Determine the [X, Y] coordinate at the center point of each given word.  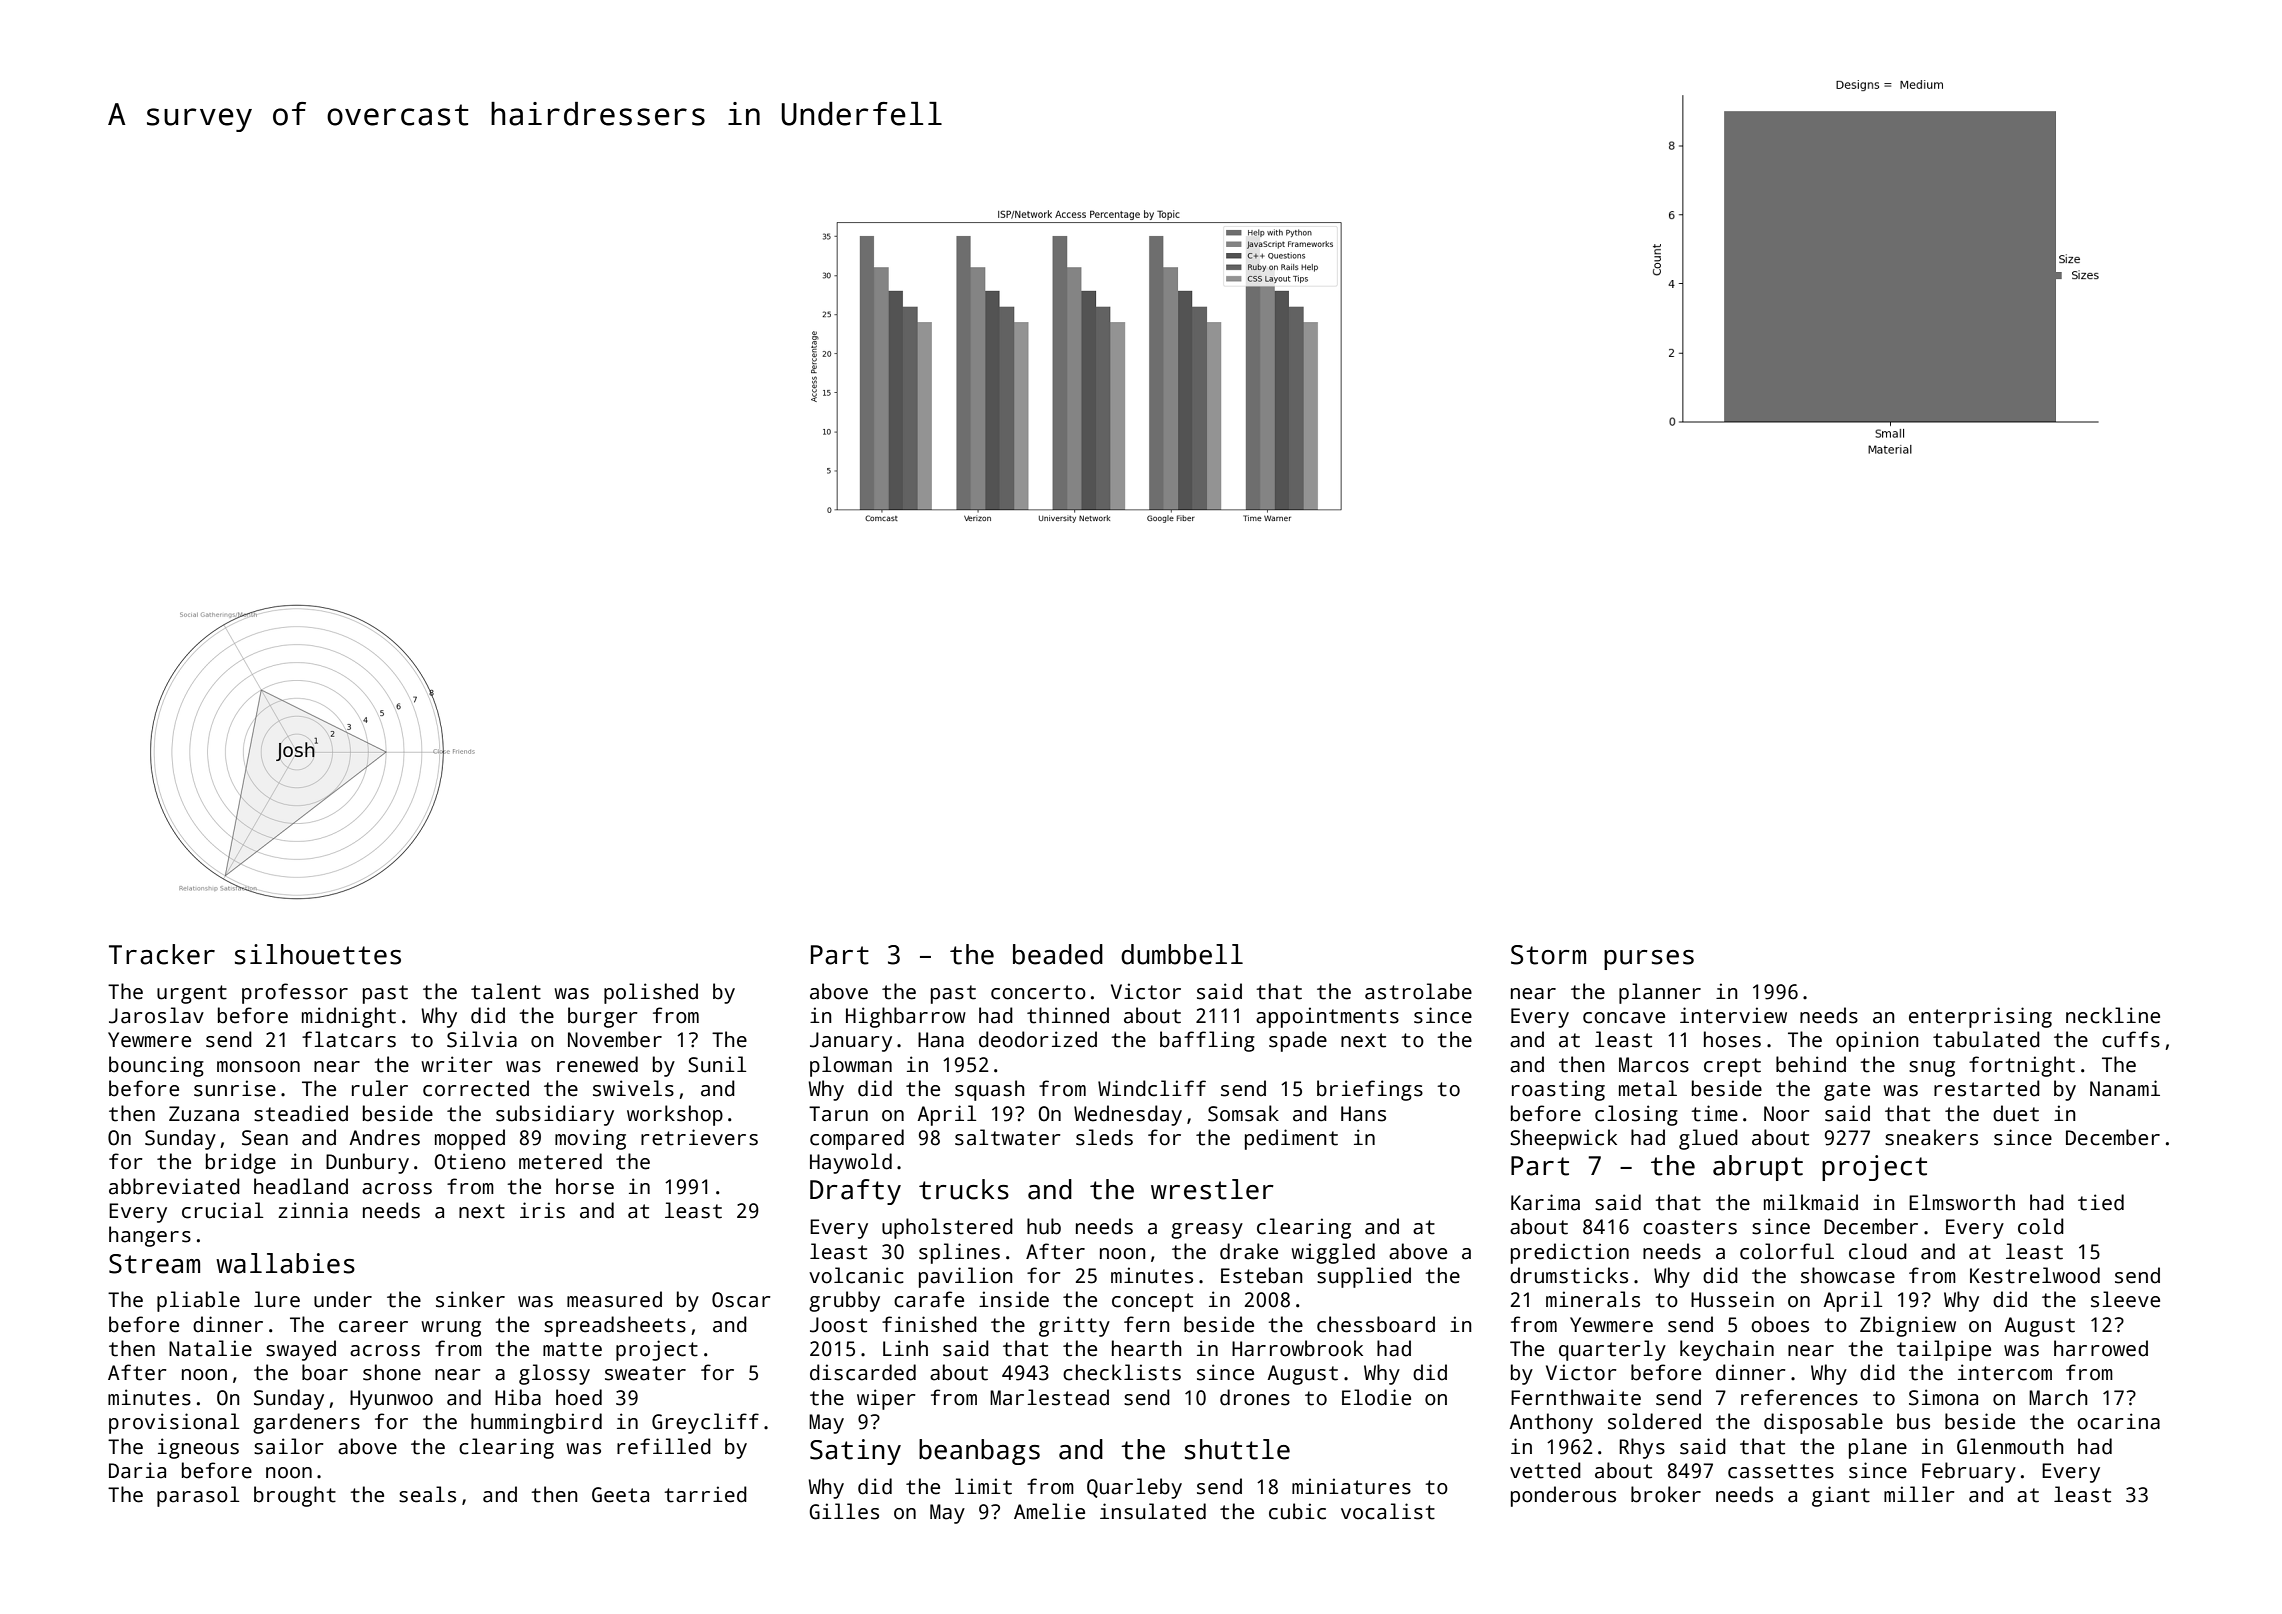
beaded [1058, 954]
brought [295, 1496]
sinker [470, 1299]
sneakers [1931, 1137]
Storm [1548, 955]
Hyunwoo [391, 1400]
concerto [1038, 992]
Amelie [1049, 1511]
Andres [384, 1137]
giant [1841, 1496]
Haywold [851, 1163]
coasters [1690, 1227]
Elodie [1376, 1397]
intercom [2005, 1372]
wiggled [1333, 1253]
